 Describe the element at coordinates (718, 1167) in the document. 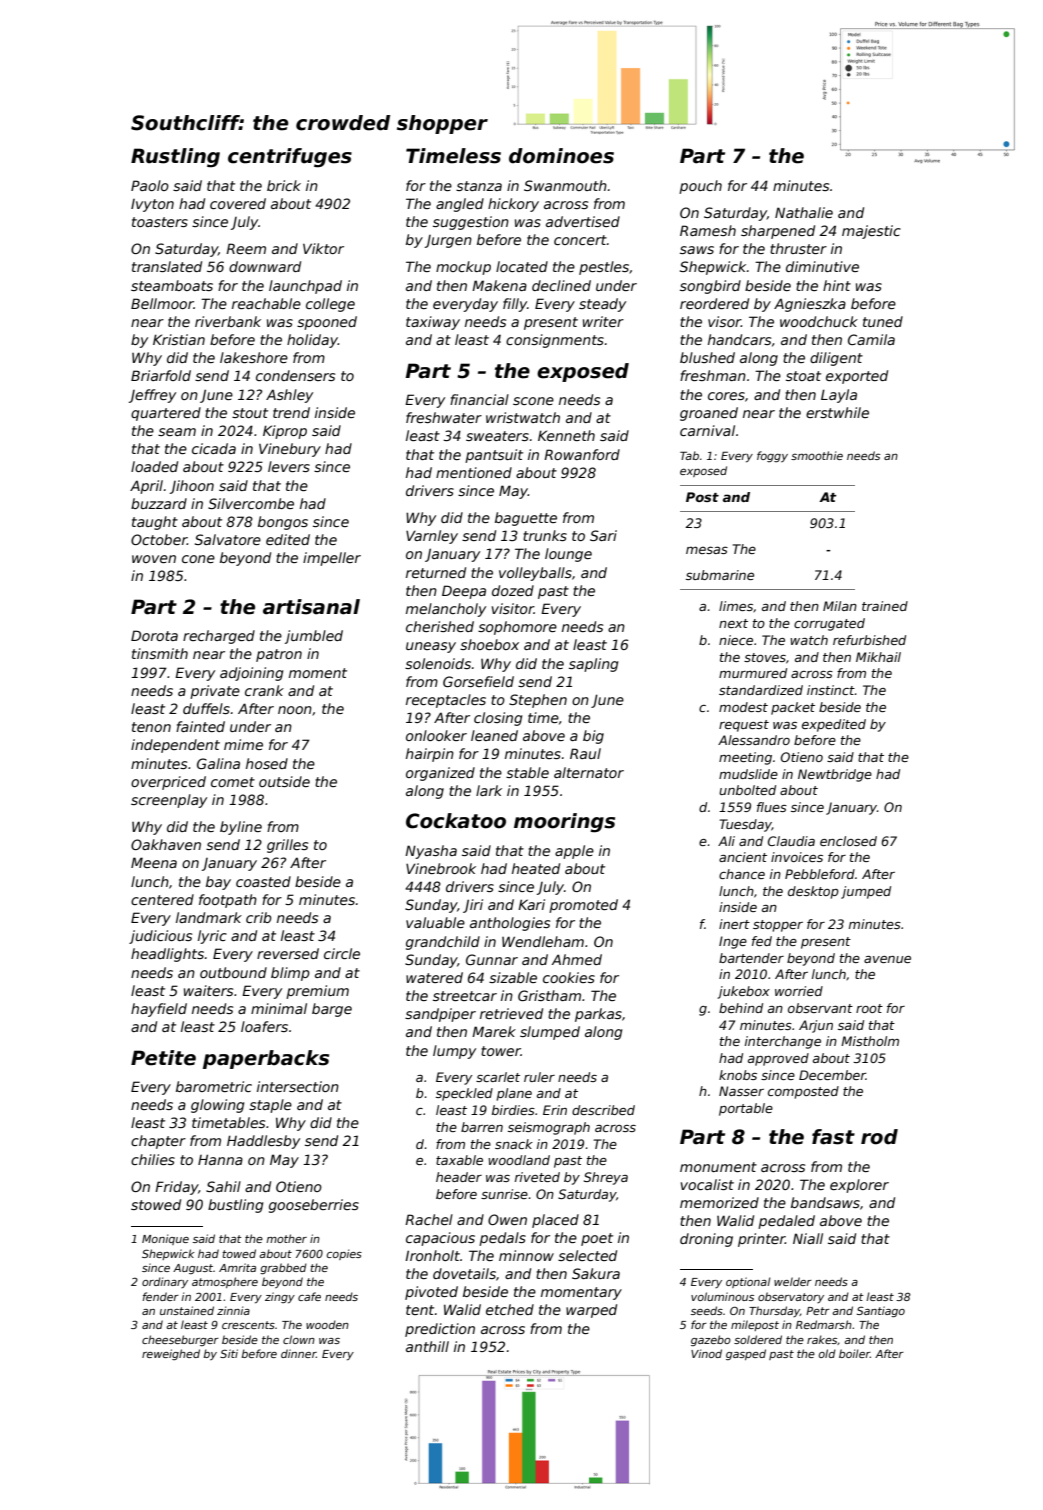

I see `monument` at that location.
